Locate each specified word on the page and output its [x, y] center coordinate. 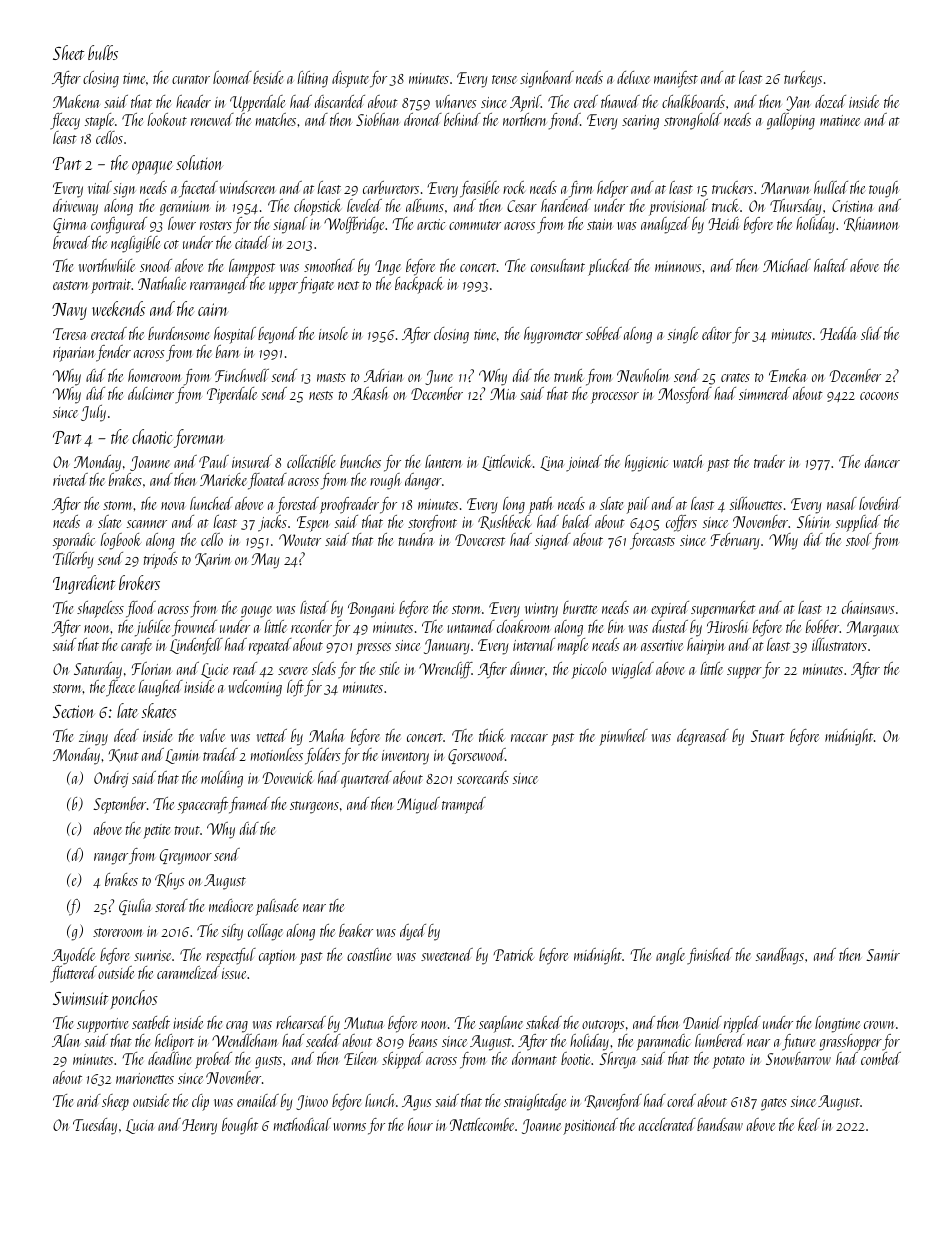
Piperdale [232, 395]
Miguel [418, 805]
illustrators [839, 644]
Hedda [838, 333]
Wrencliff [445, 670]
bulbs [103, 52]
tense [504, 79]
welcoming [255, 688]
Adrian [383, 375]
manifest [676, 79]
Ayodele [73, 956]
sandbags [780, 956]
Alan [65, 1040]
